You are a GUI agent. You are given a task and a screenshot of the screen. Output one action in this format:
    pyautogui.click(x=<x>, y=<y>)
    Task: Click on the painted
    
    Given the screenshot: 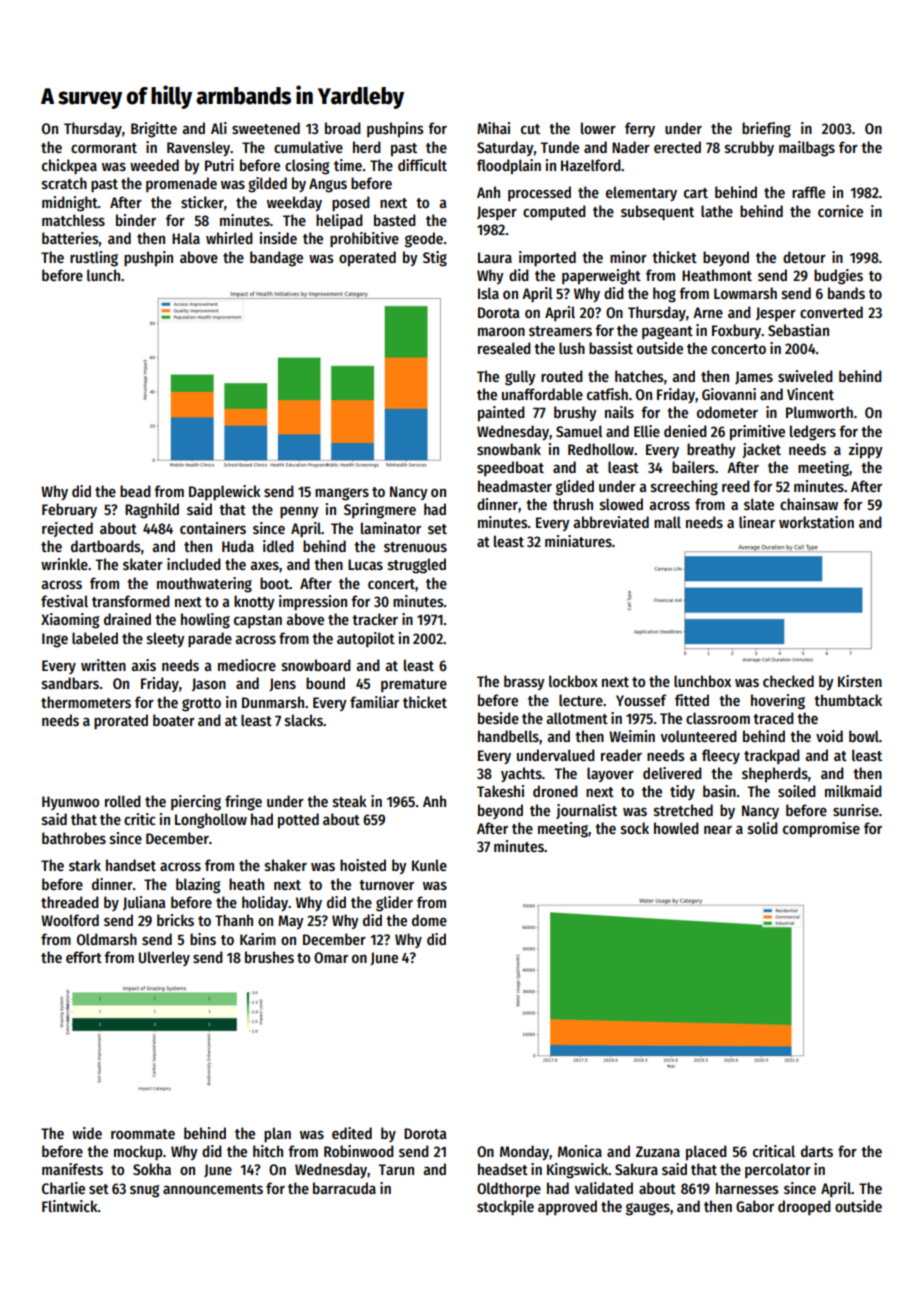 What is the action you would take?
    pyautogui.click(x=501, y=414)
